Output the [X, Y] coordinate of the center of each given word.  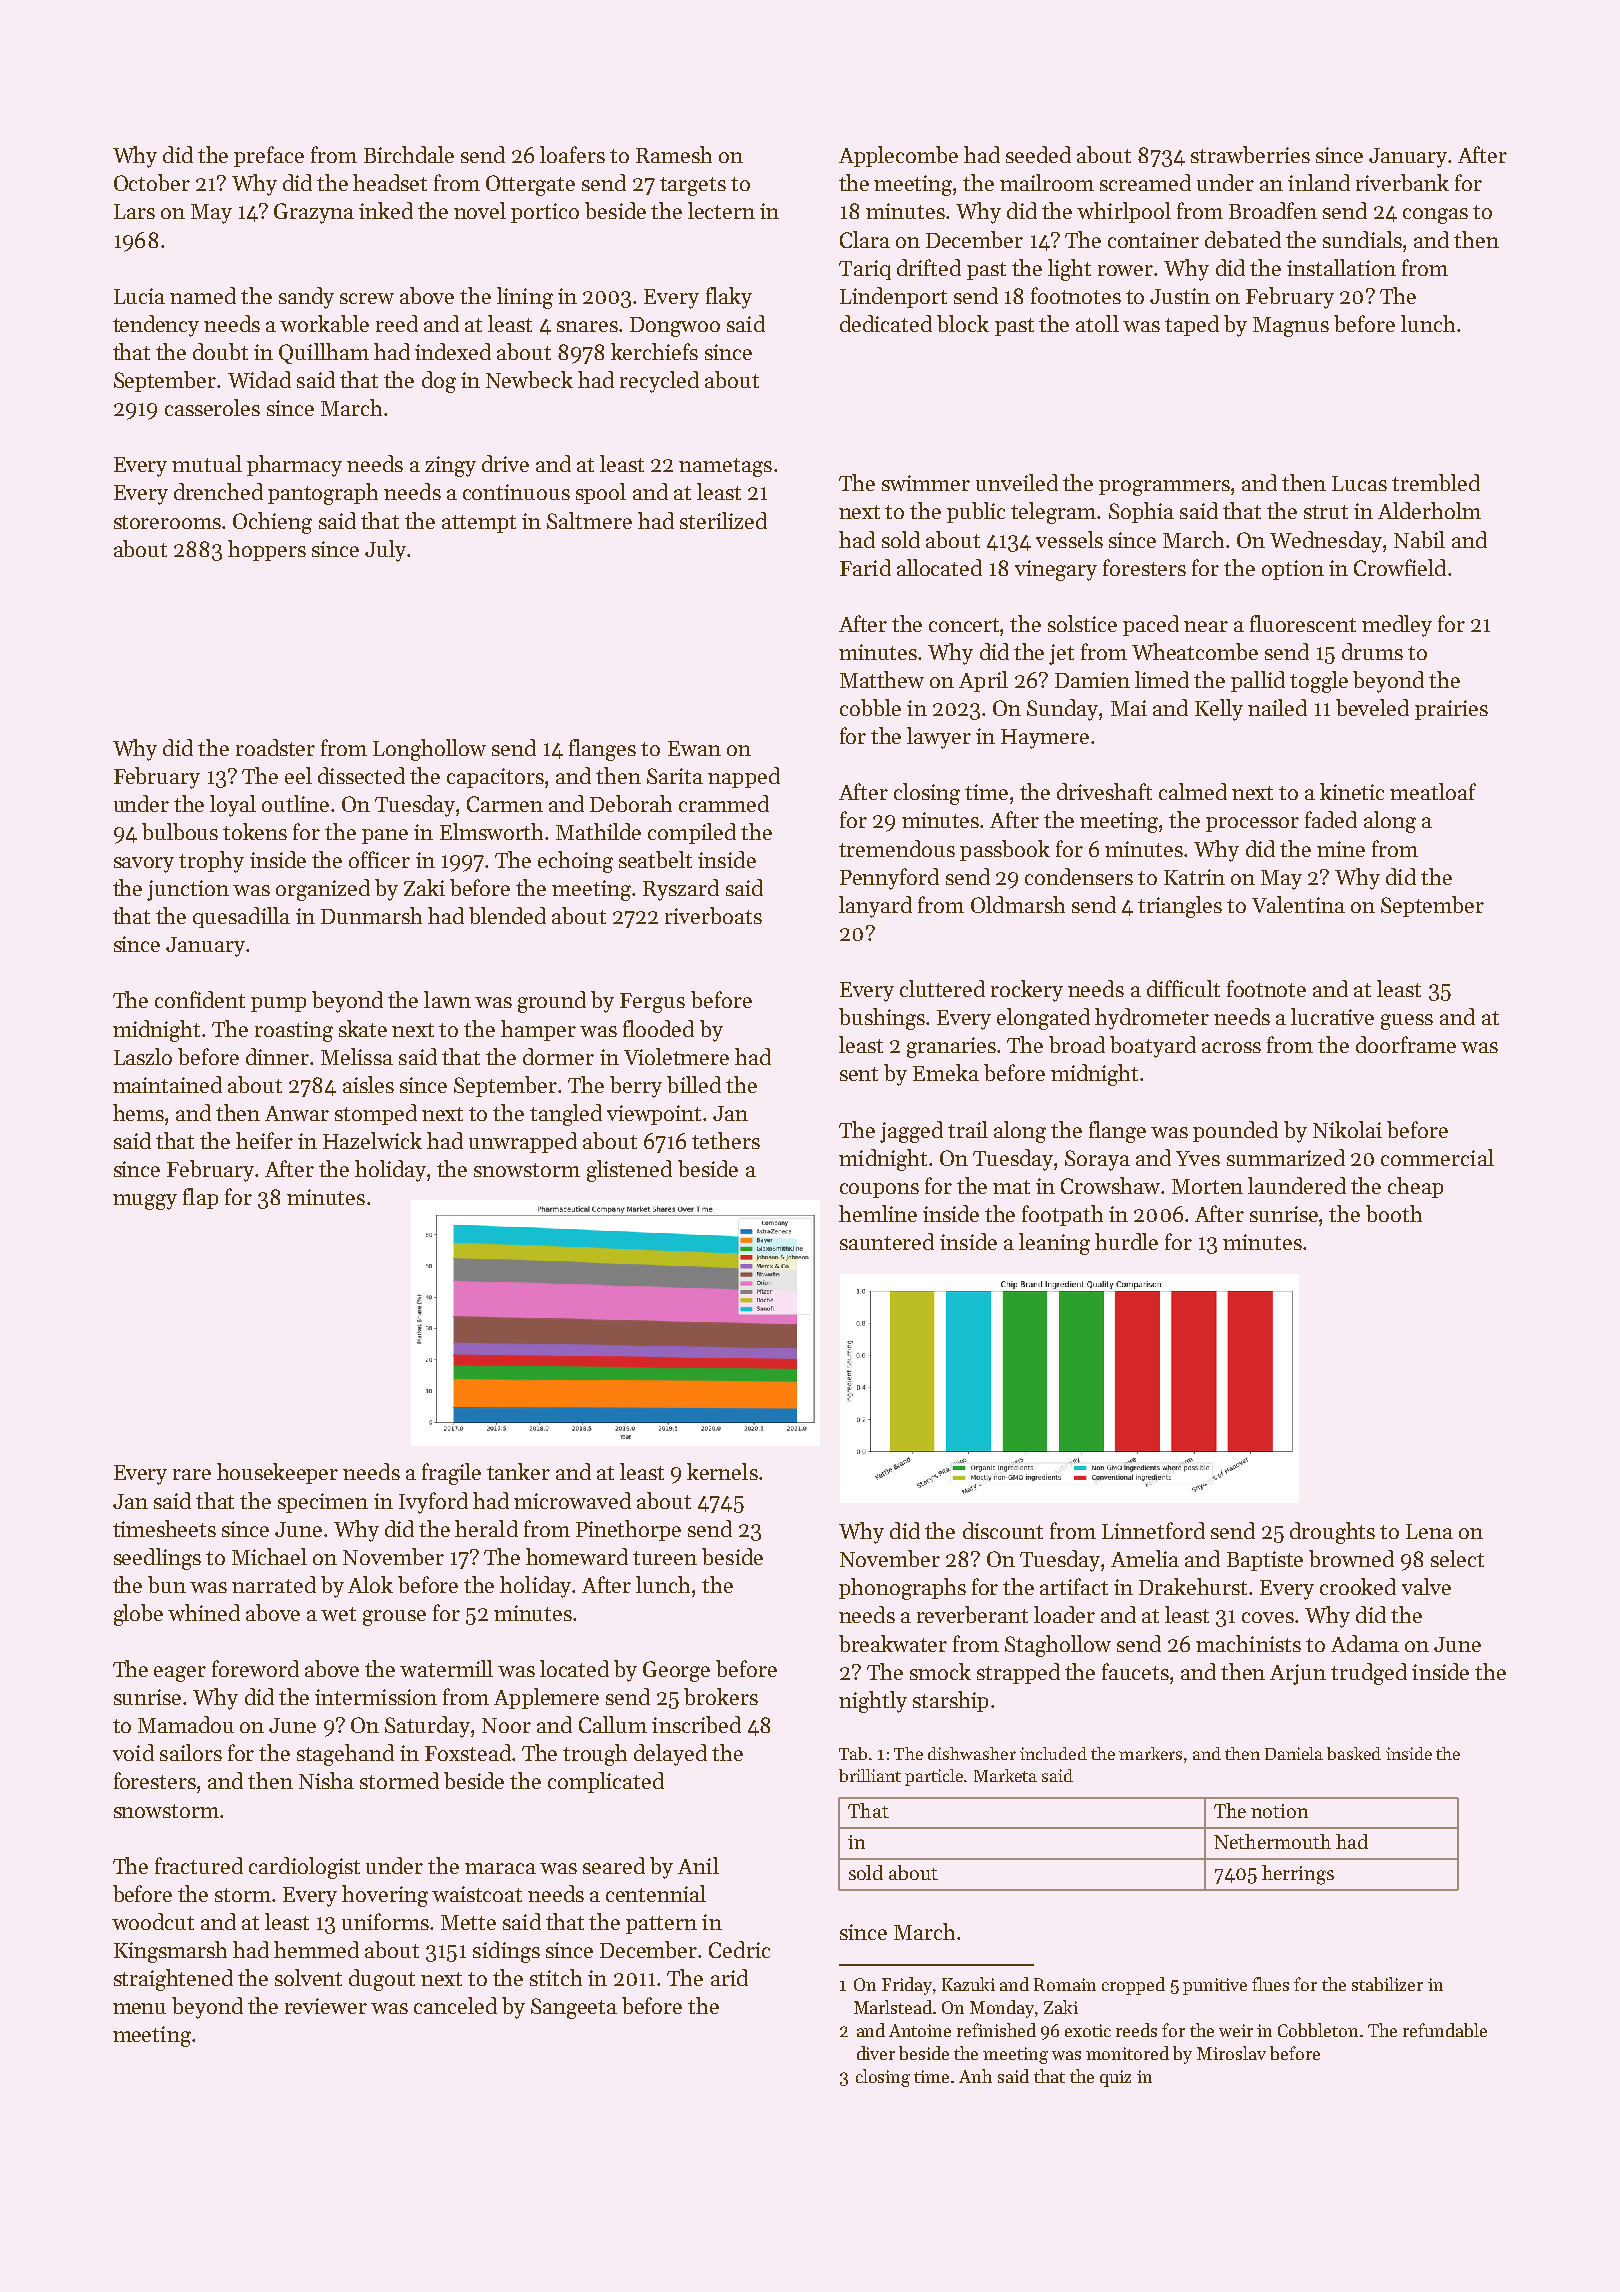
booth [1394, 1213]
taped [1192, 325]
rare [192, 1474]
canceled [455, 2005]
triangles [1180, 907]
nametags [725, 467]
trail [968, 1129]
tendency [156, 326]
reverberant [972, 1614]
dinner [277, 1056]
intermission [376, 1697]
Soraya [1097, 1160]
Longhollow [429, 750]
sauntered [887, 1241]
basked [1354, 1753]
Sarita [675, 776]
